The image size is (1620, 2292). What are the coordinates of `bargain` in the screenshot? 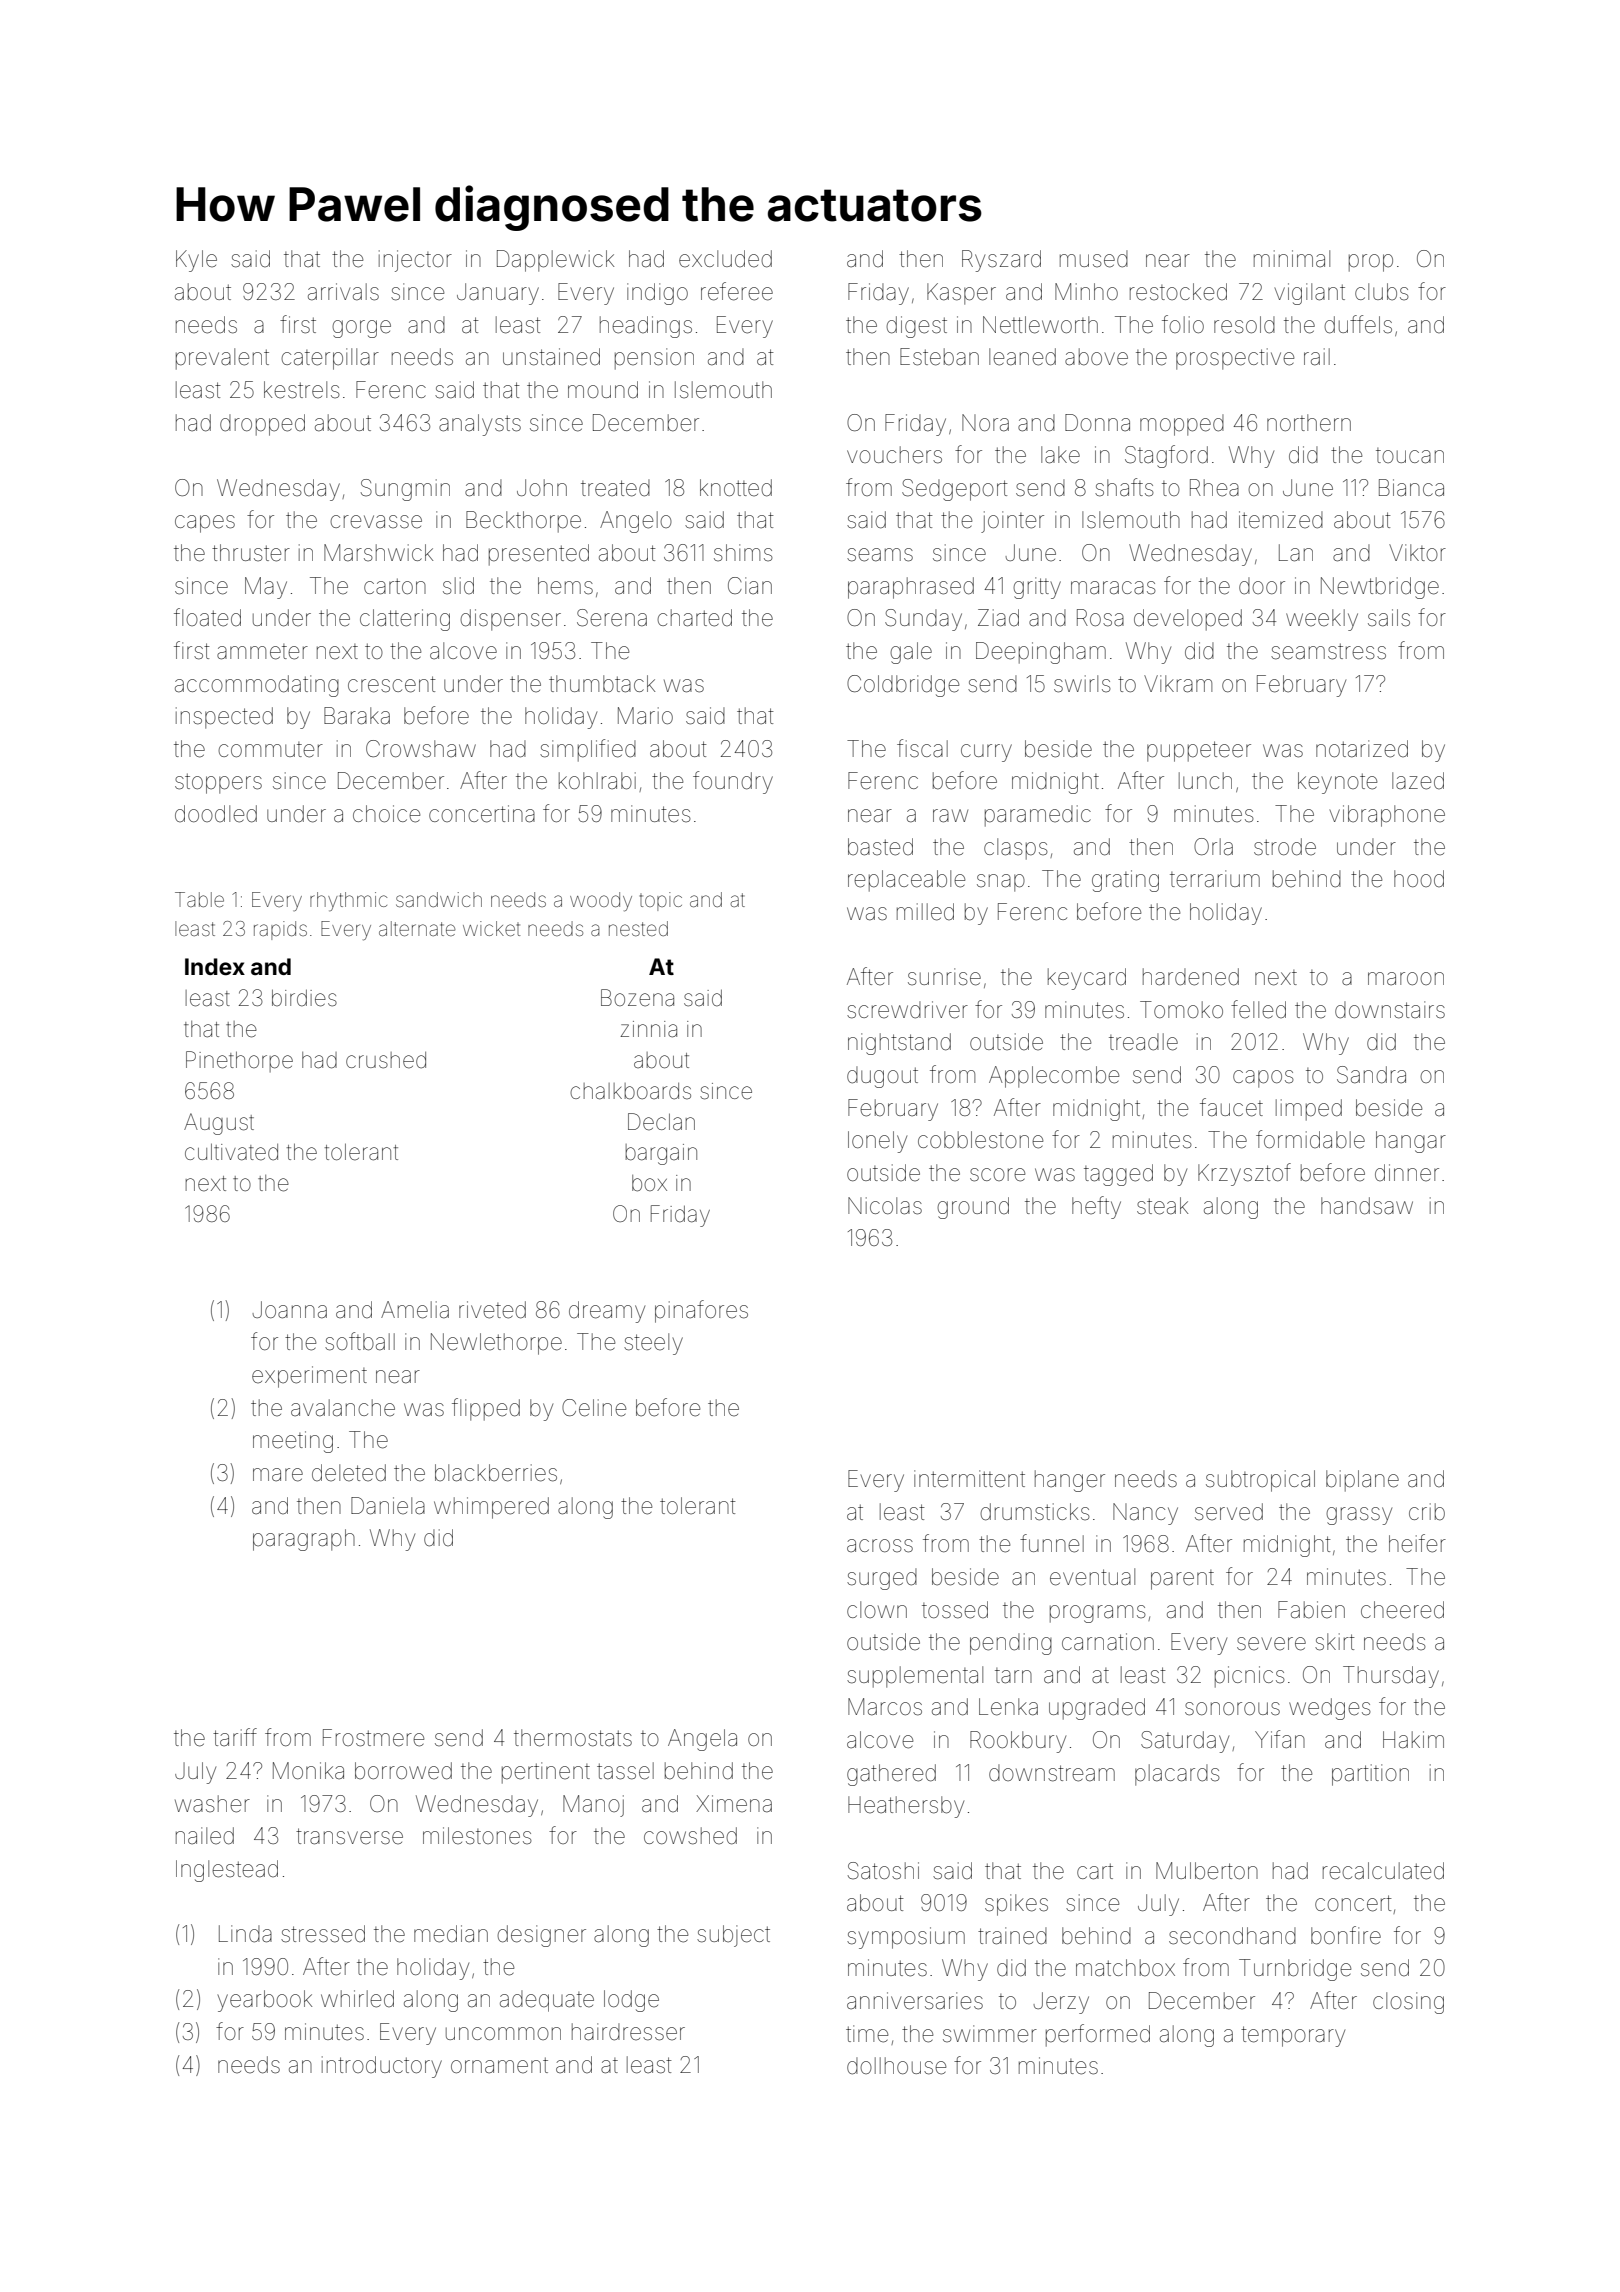 It's located at (661, 1154).
